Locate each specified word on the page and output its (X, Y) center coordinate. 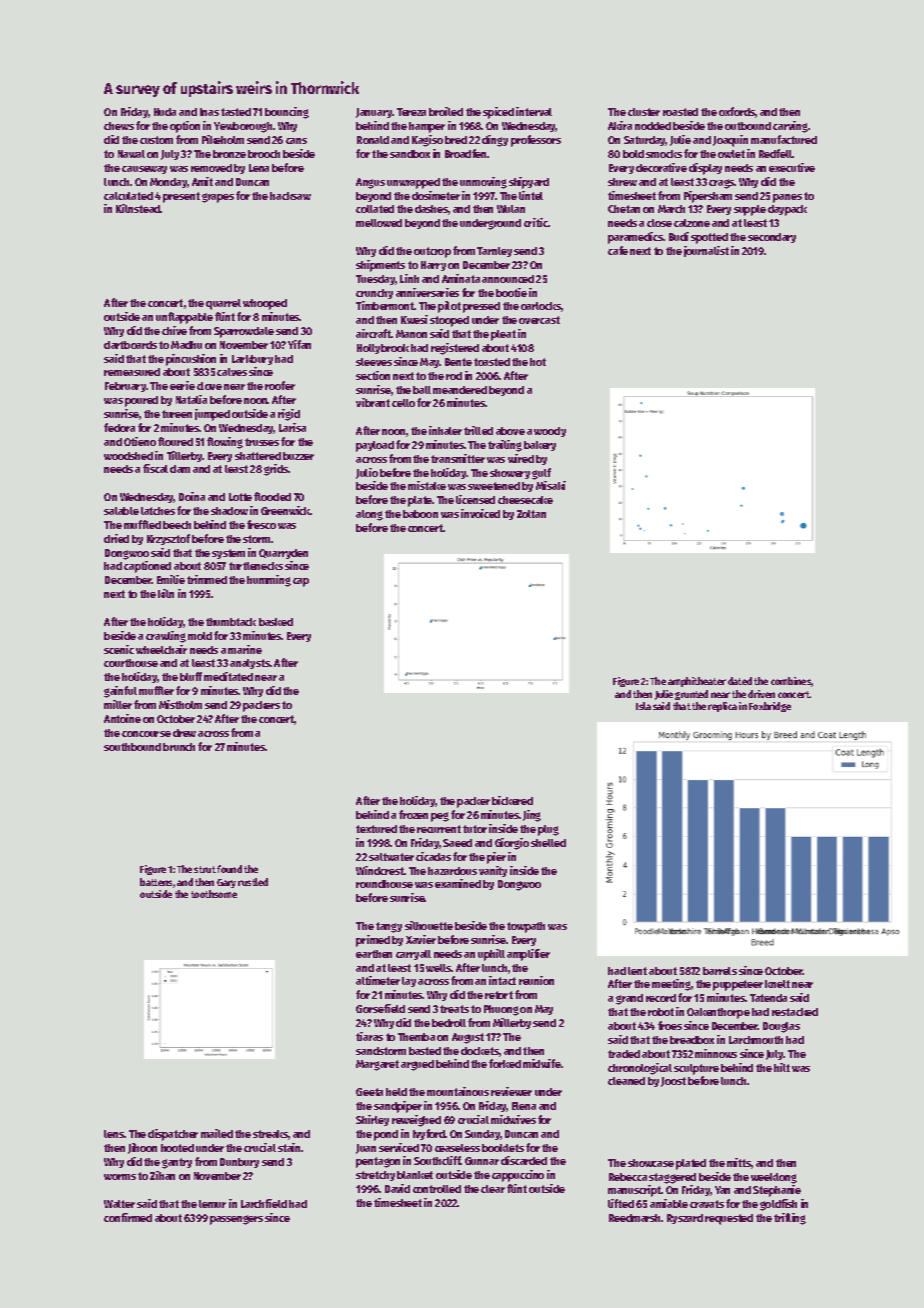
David (397, 1188)
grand (629, 999)
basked (276, 622)
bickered (512, 800)
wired (521, 458)
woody (550, 432)
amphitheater (697, 682)
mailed (217, 1133)
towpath (526, 927)
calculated (128, 196)
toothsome (214, 894)
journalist (706, 251)
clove (209, 386)
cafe (618, 250)
